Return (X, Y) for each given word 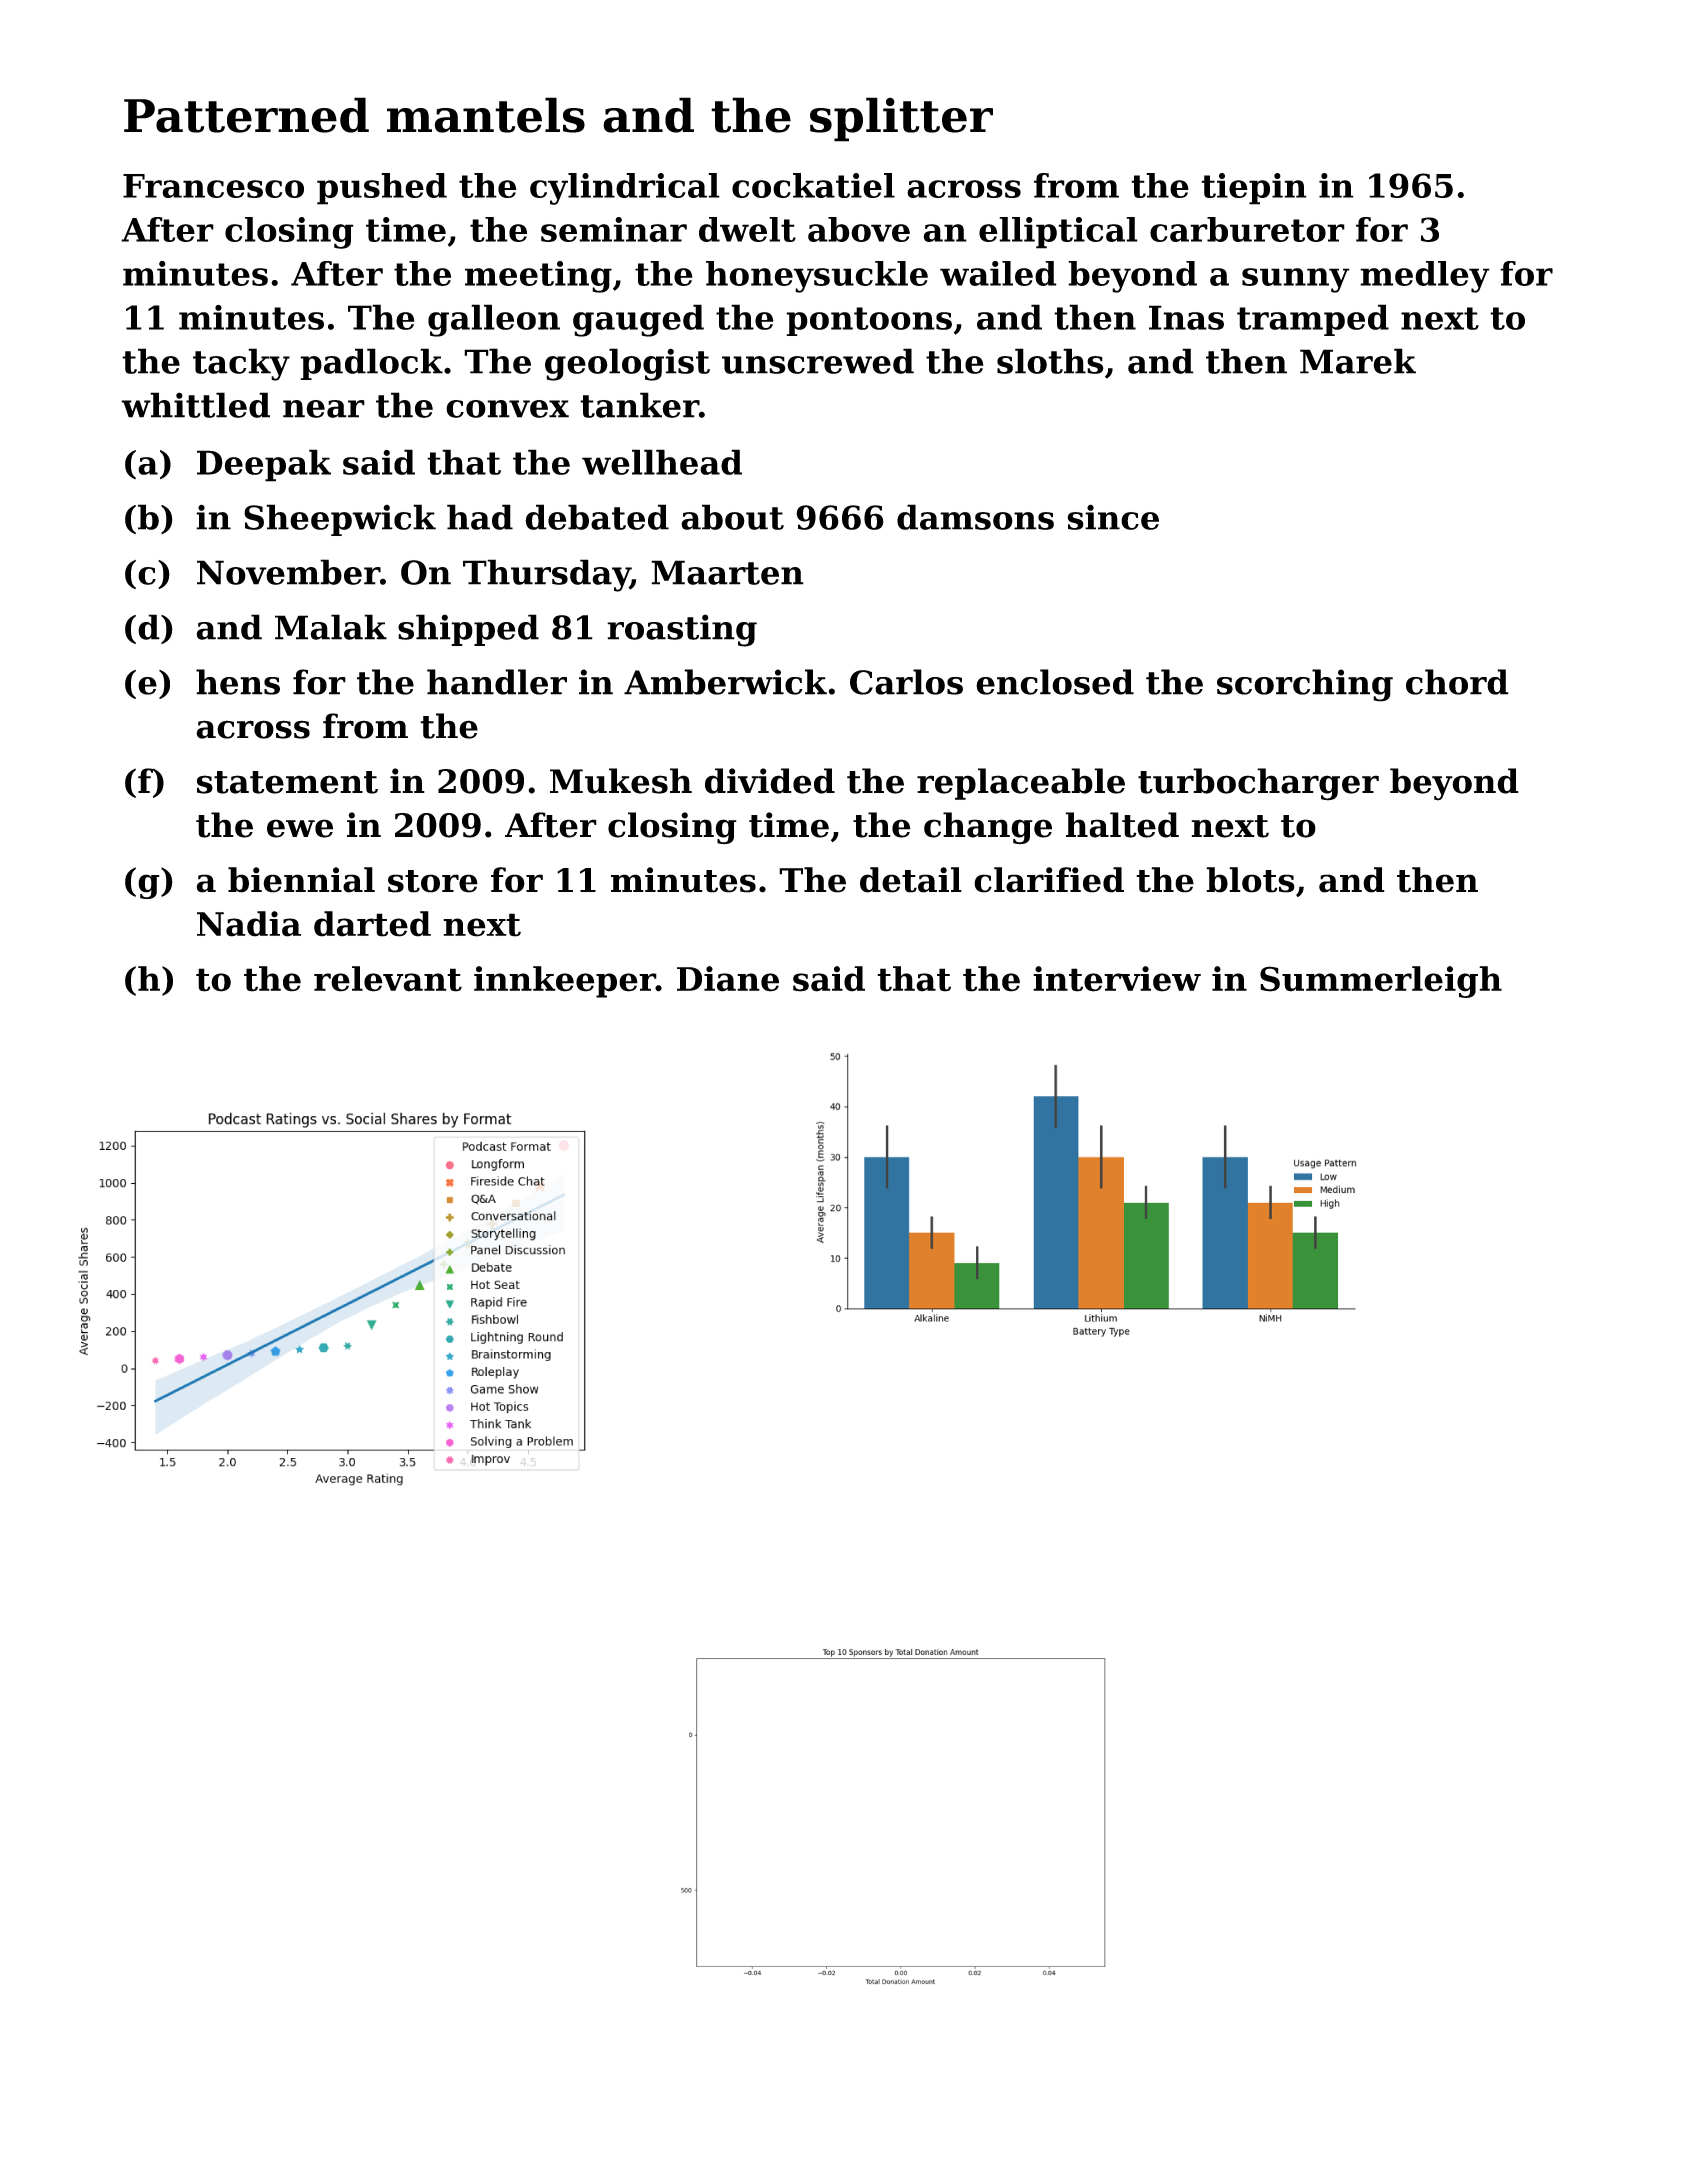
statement (287, 782)
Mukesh (621, 781)
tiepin (1254, 189)
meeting (538, 277)
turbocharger (1258, 784)
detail (911, 880)
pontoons (869, 321)
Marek (1358, 361)
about (732, 517)
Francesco (213, 186)
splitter (901, 119)
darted (372, 924)
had (480, 517)
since (1113, 517)
